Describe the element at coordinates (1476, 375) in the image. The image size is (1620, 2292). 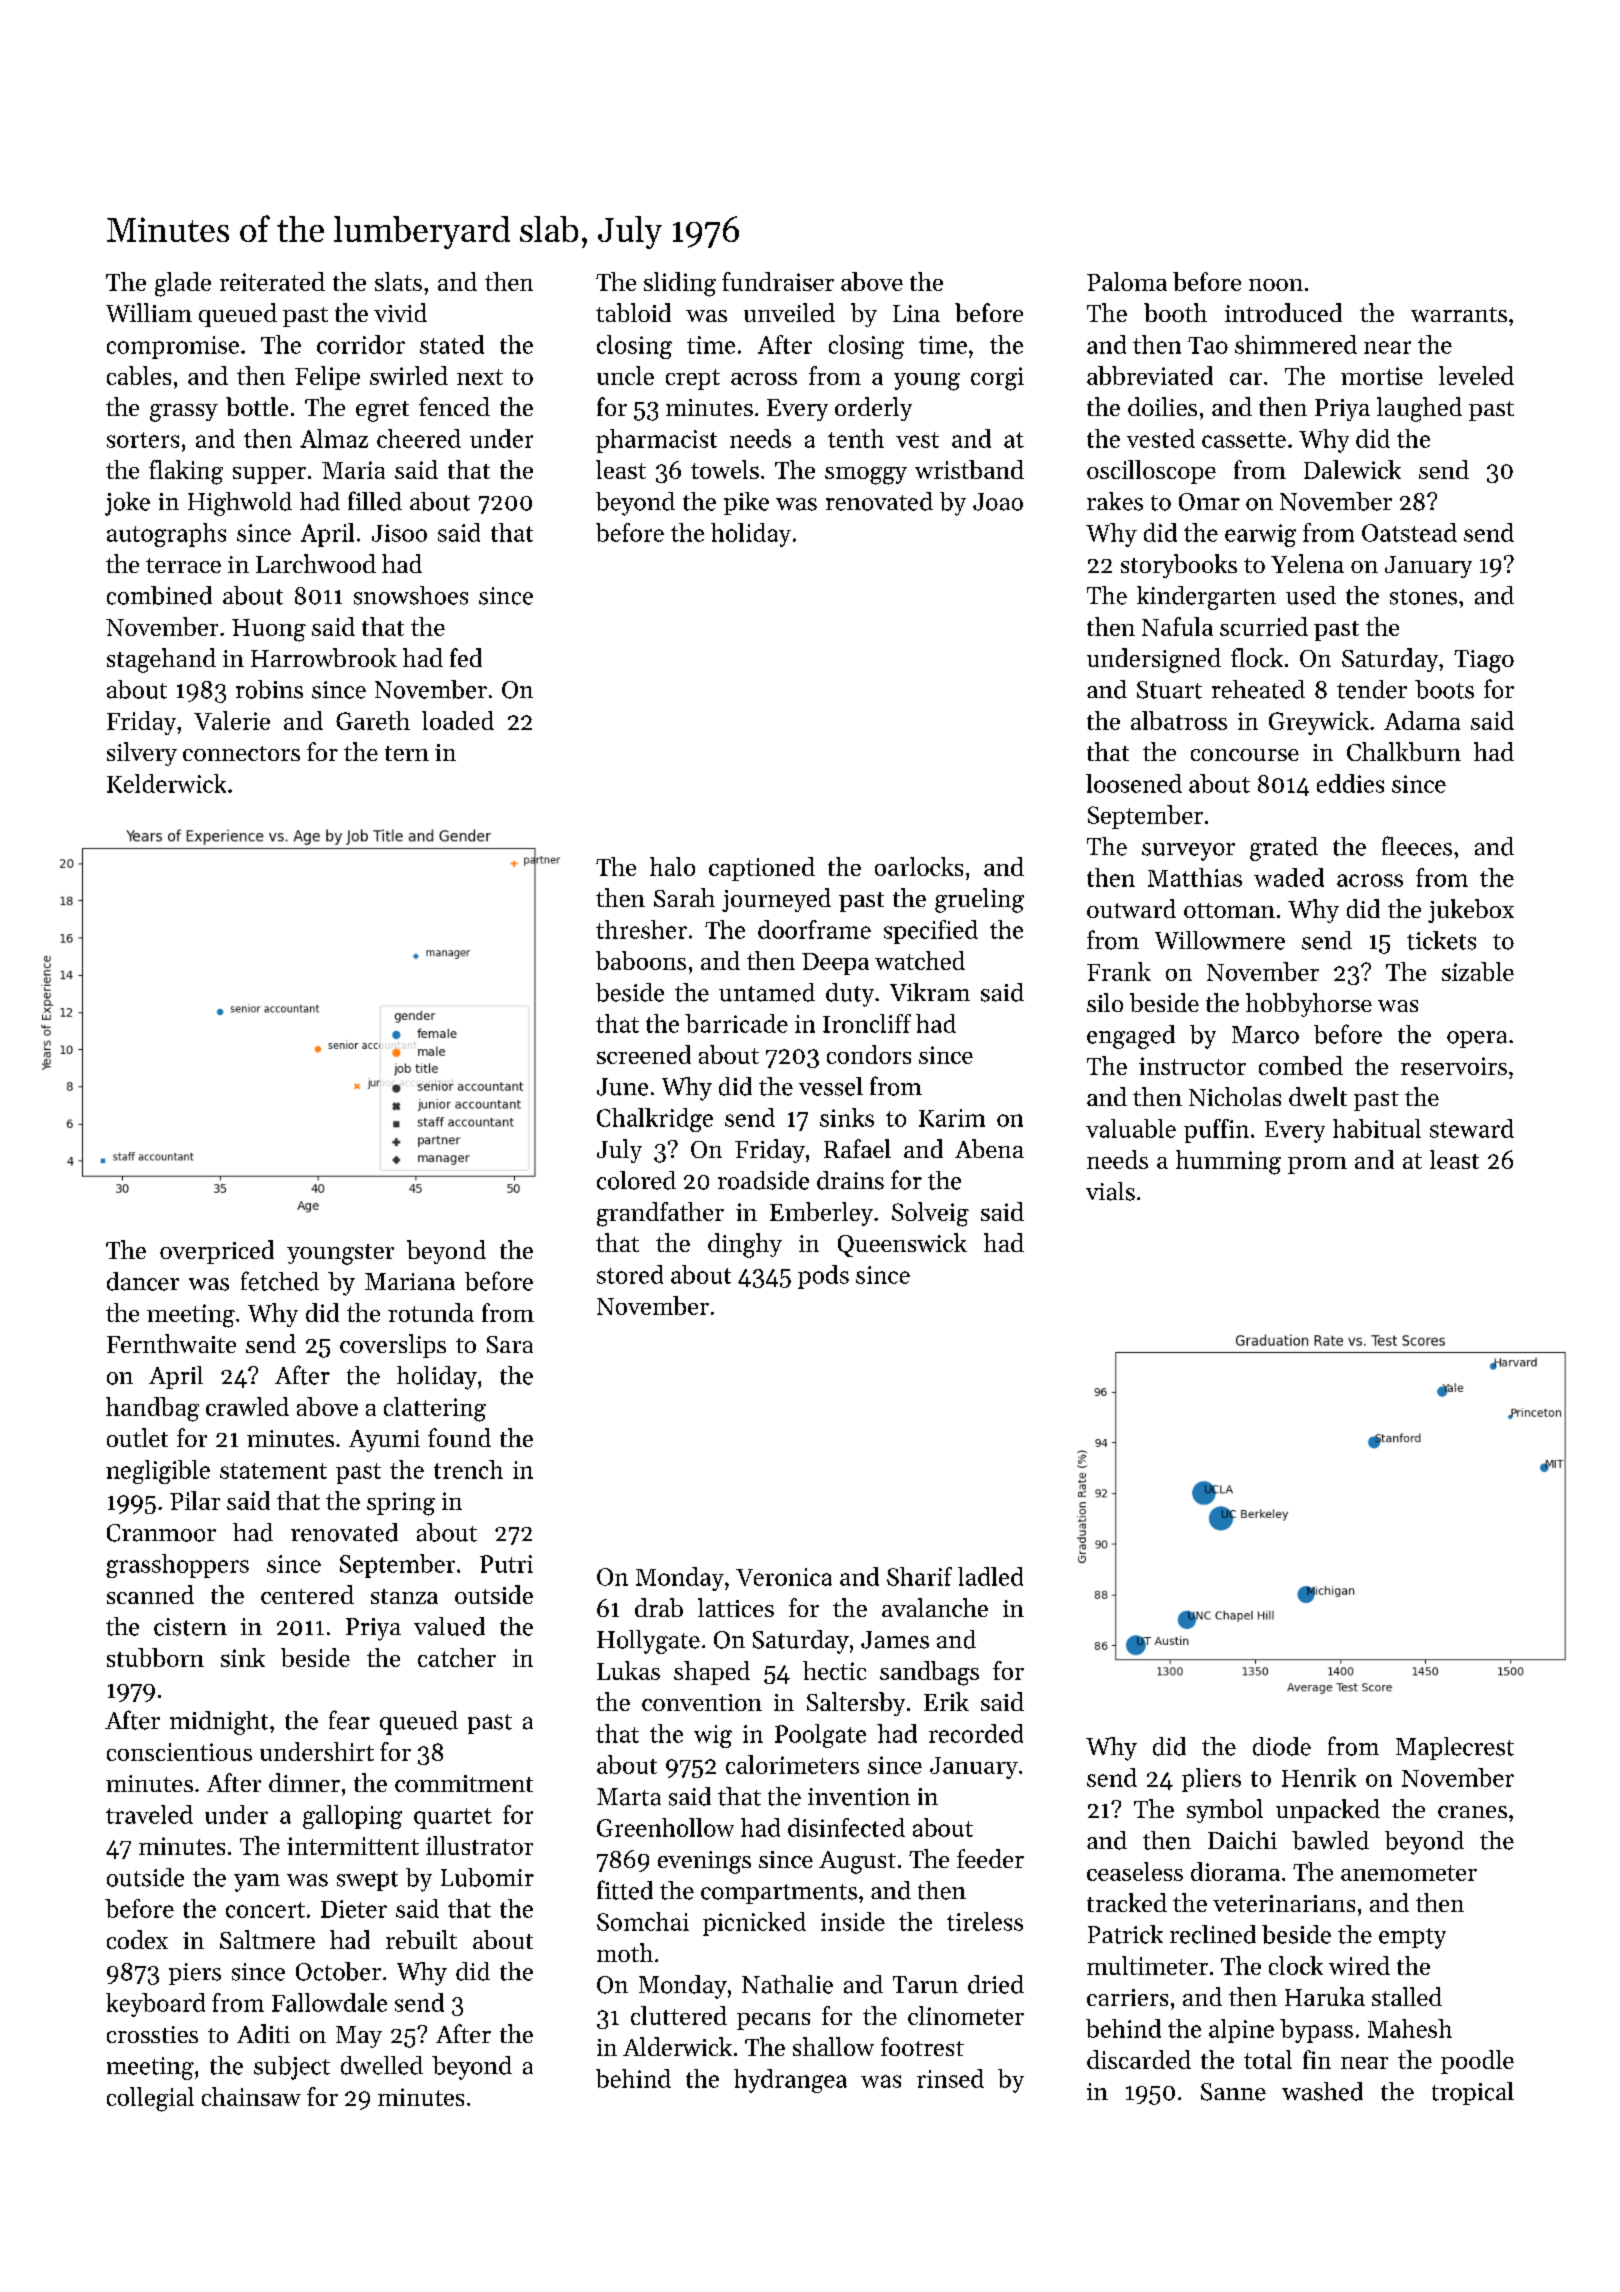
I see `leveled` at that location.
